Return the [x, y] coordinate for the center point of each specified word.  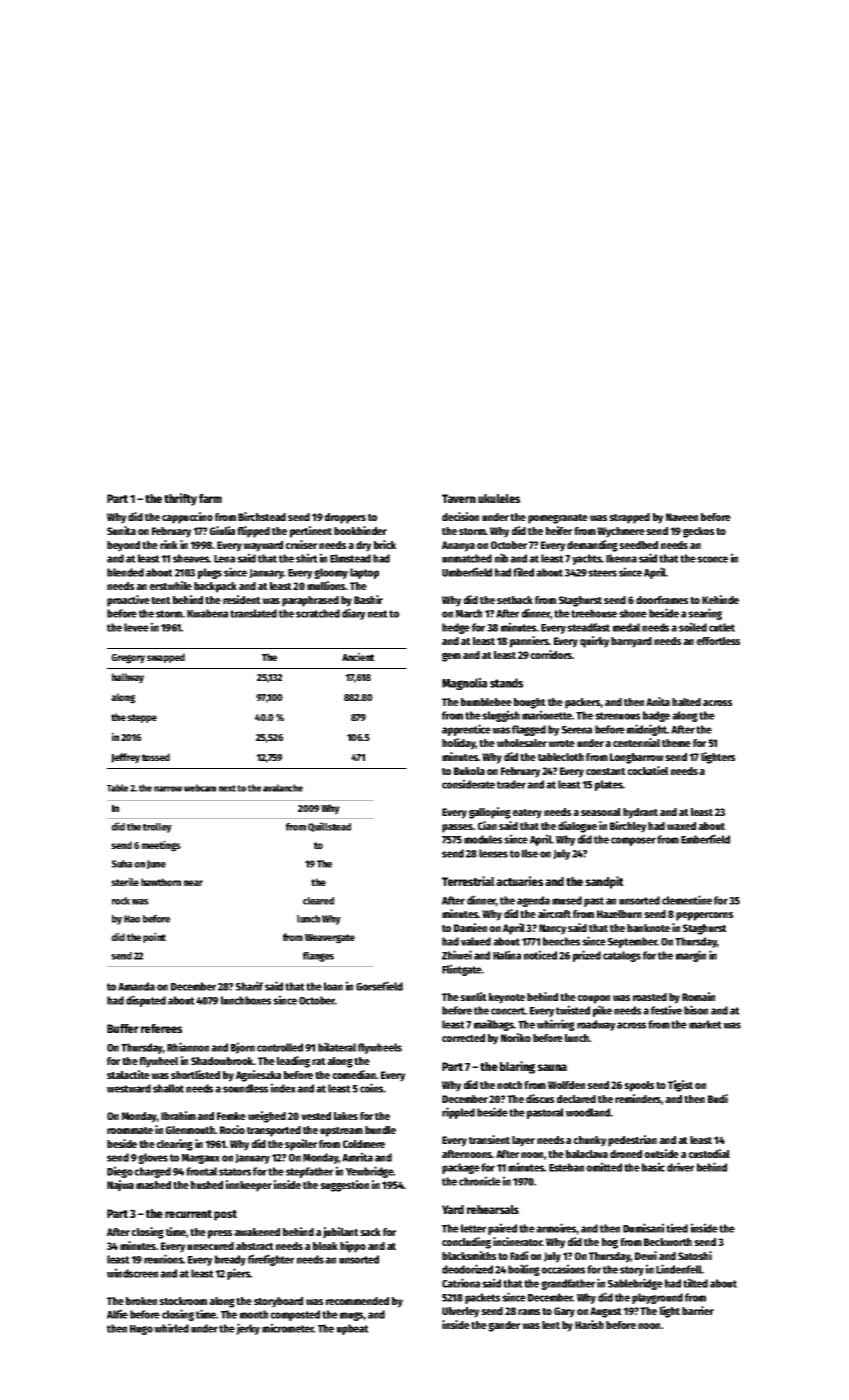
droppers [345, 518]
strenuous [617, 716]
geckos [698, 532]
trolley [157, 828]
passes [457, 828]
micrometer [288, 1328]
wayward [263, 546]
